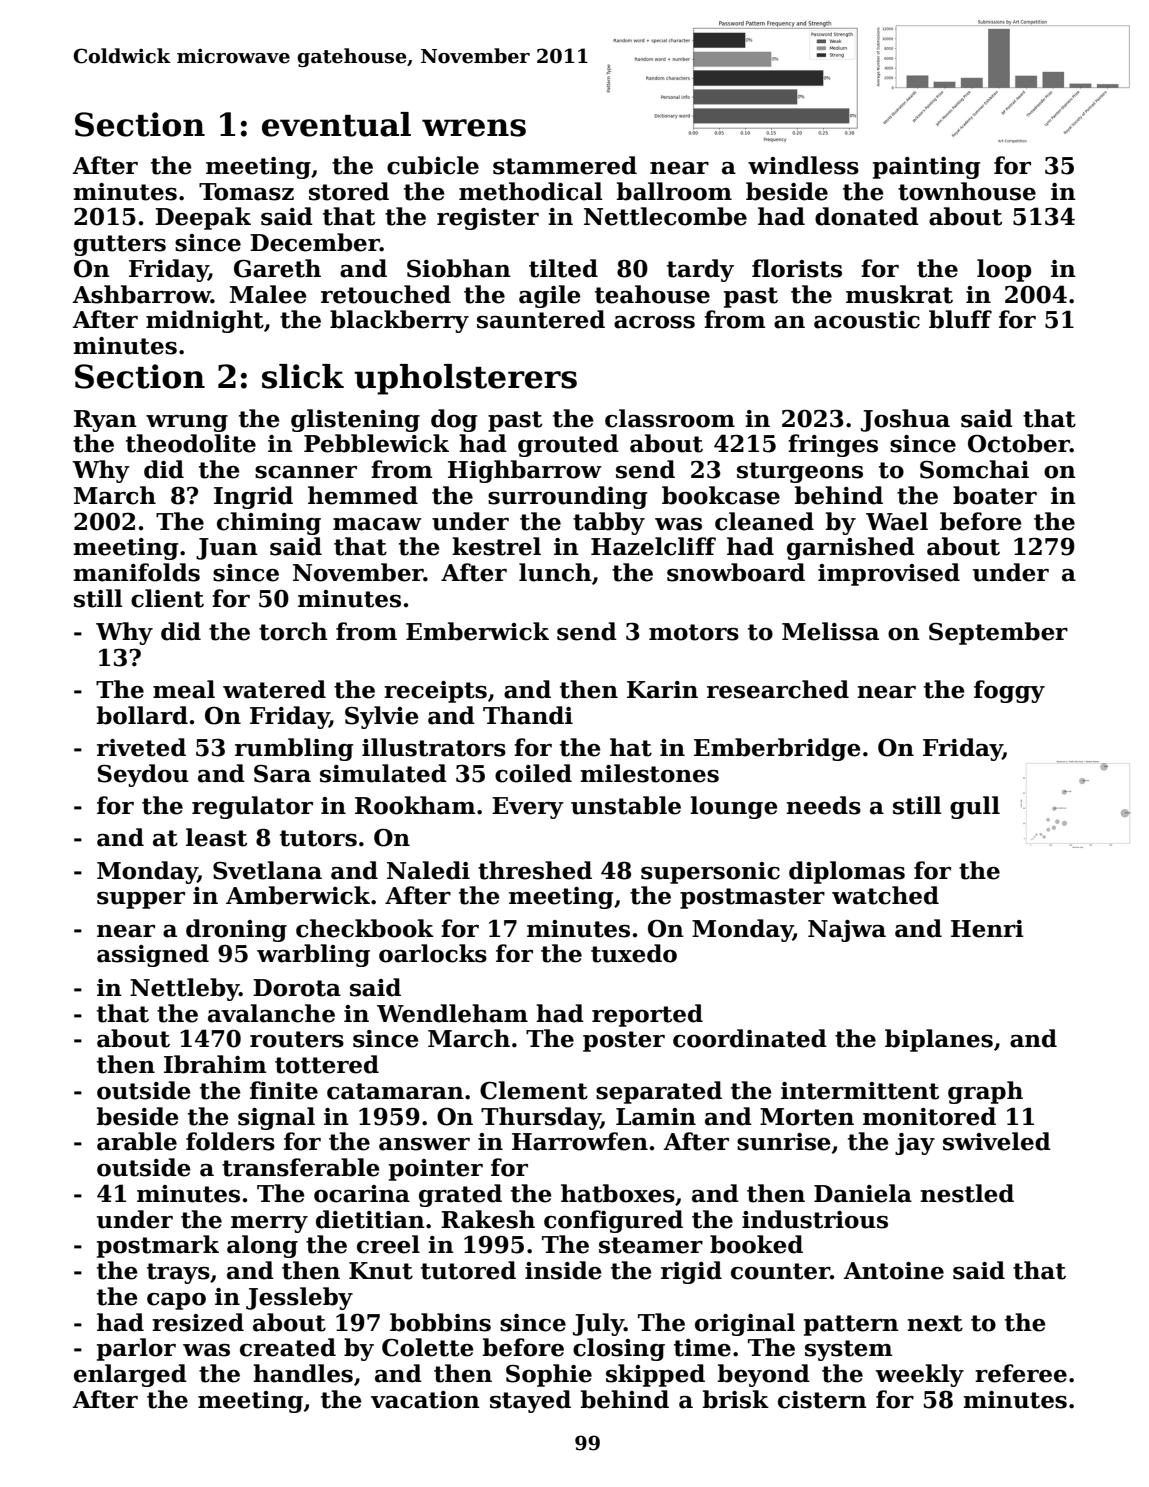  I want to click on Deepak, so click(203, 218).
